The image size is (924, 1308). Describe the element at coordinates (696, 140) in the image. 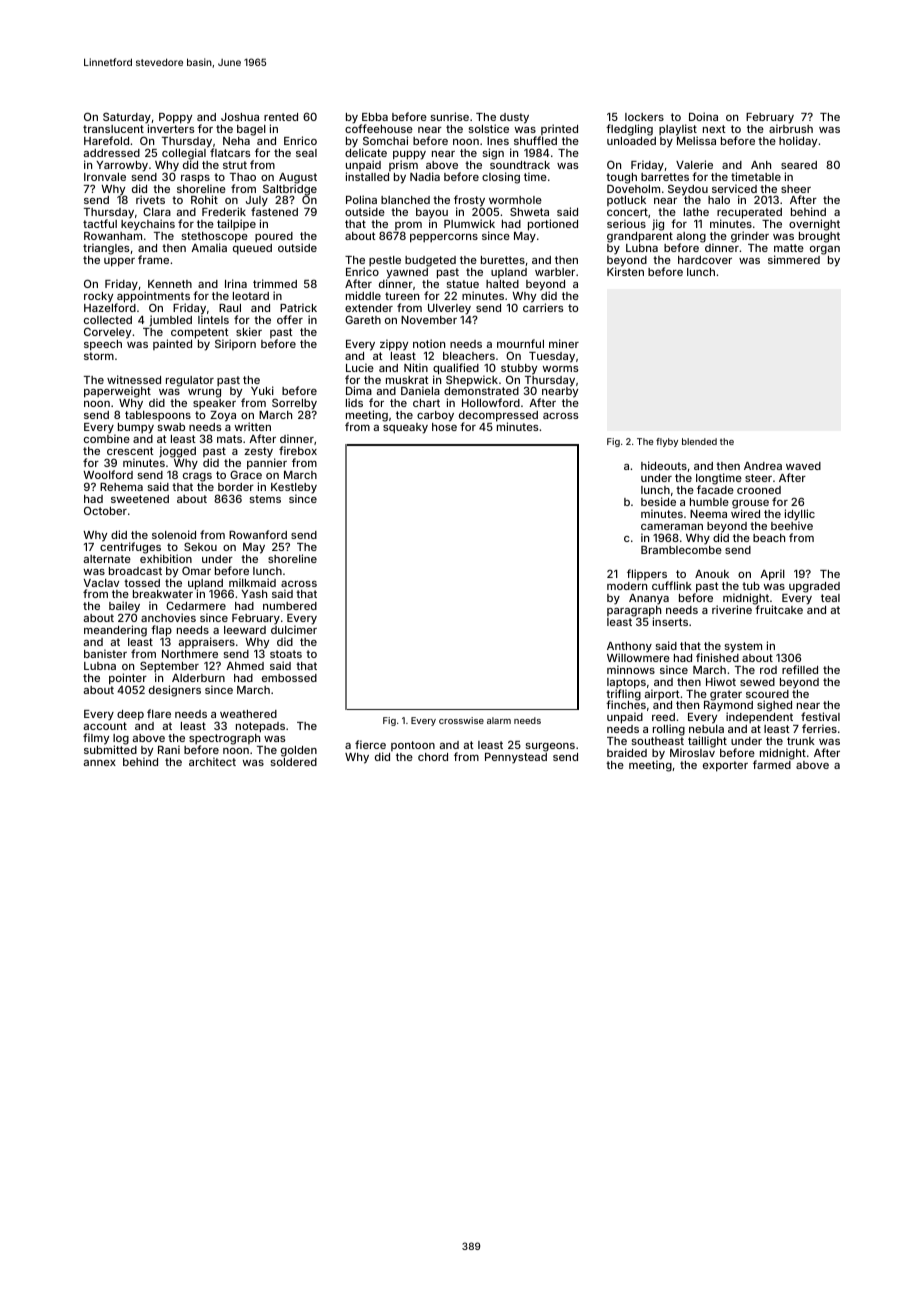

I see `Melissa` at that location.
